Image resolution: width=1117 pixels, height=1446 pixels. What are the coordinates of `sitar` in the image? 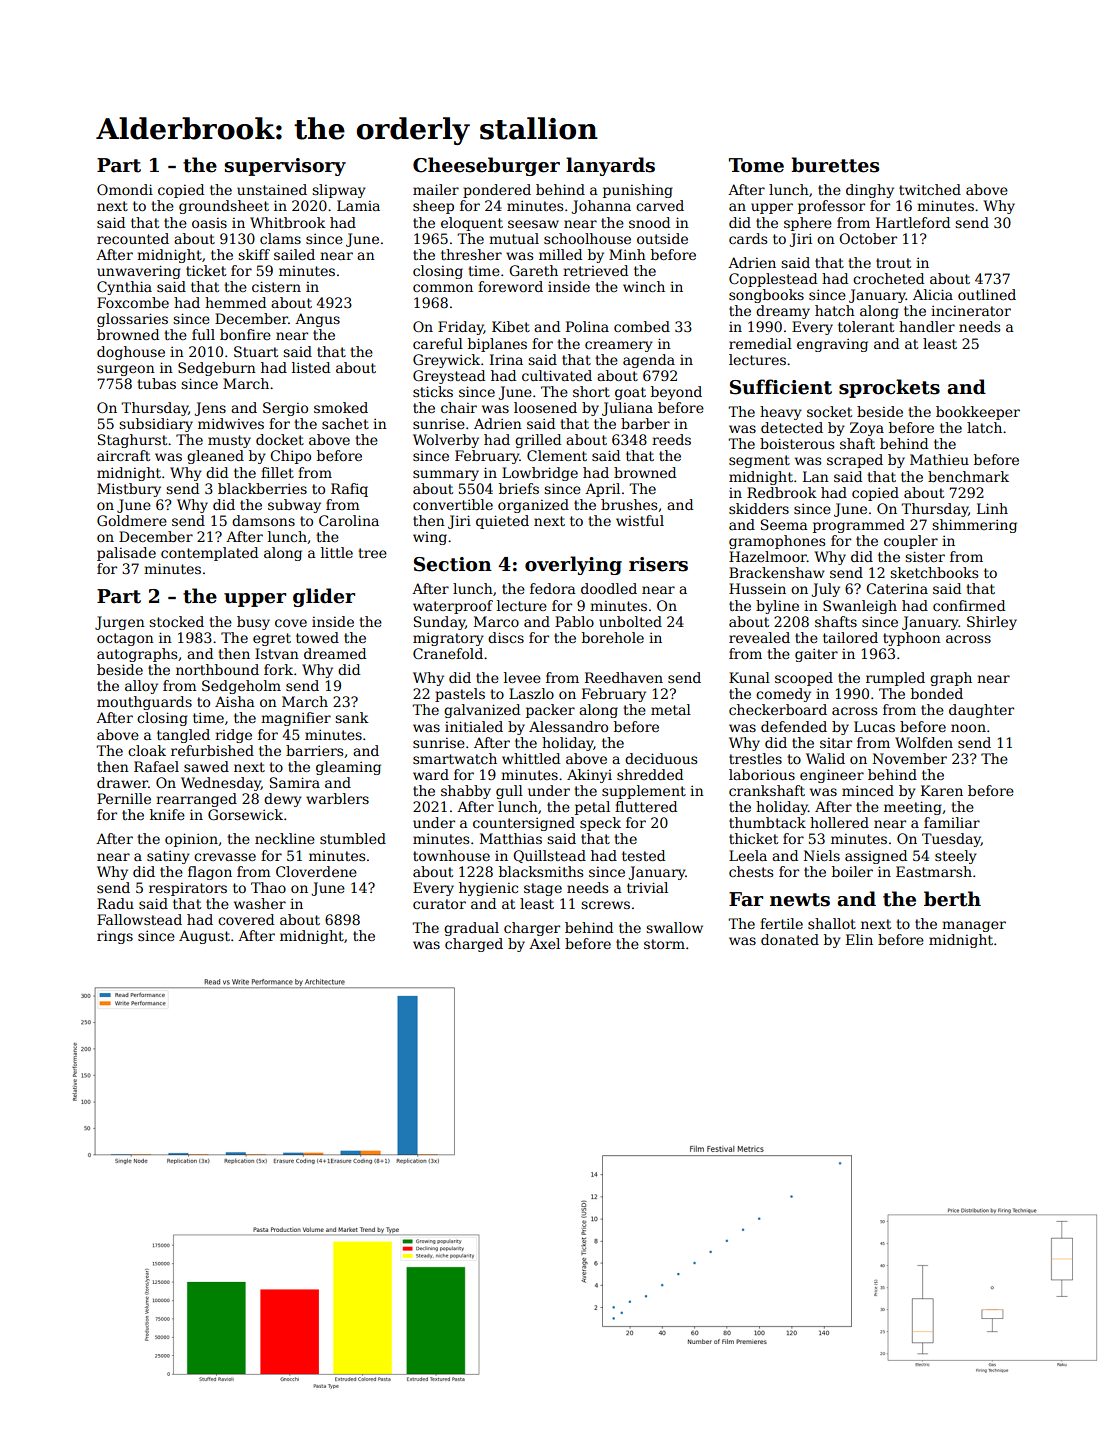 It's located at (836, 743).
